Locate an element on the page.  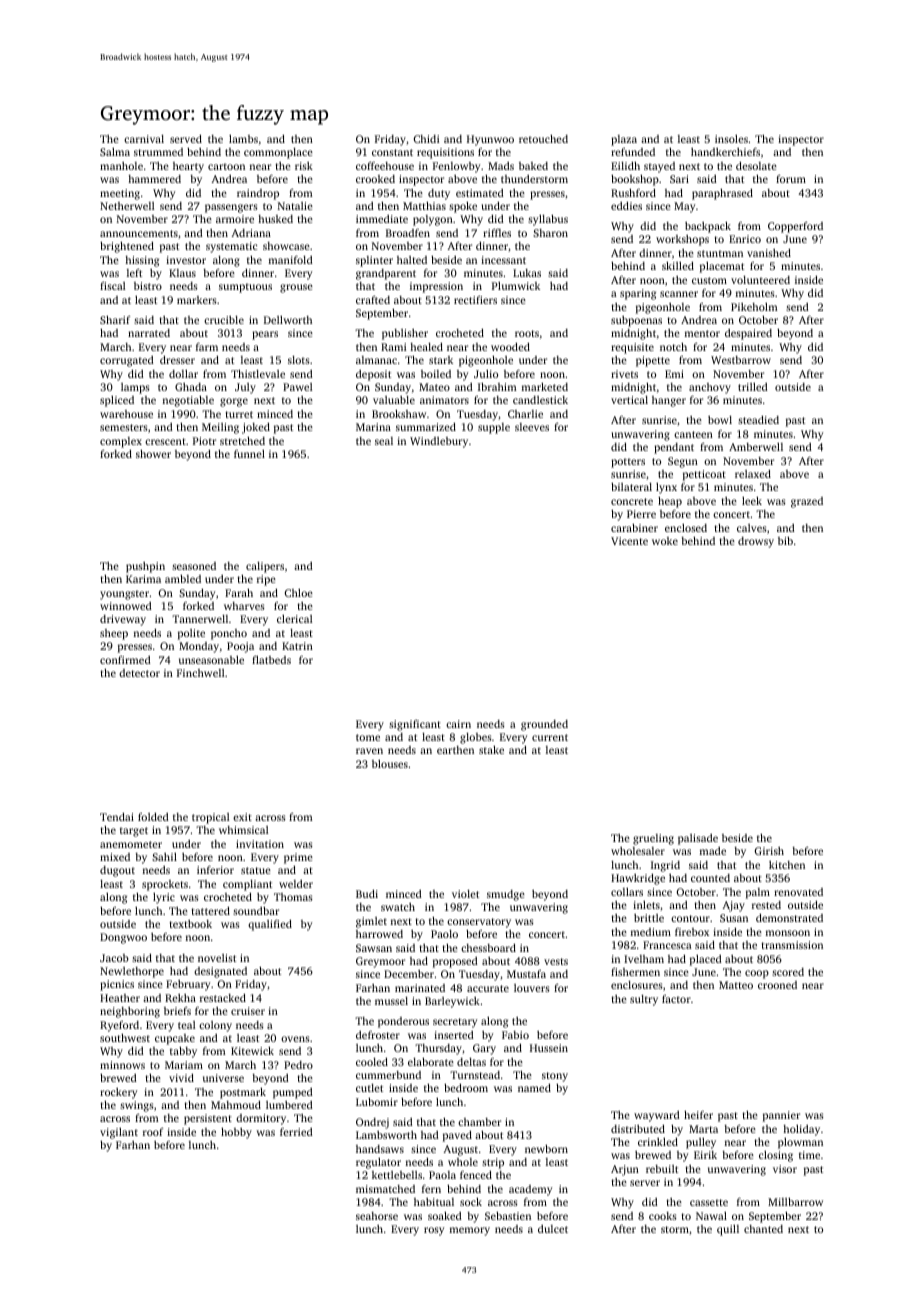
smudge is located at coordinates (506, 895).
